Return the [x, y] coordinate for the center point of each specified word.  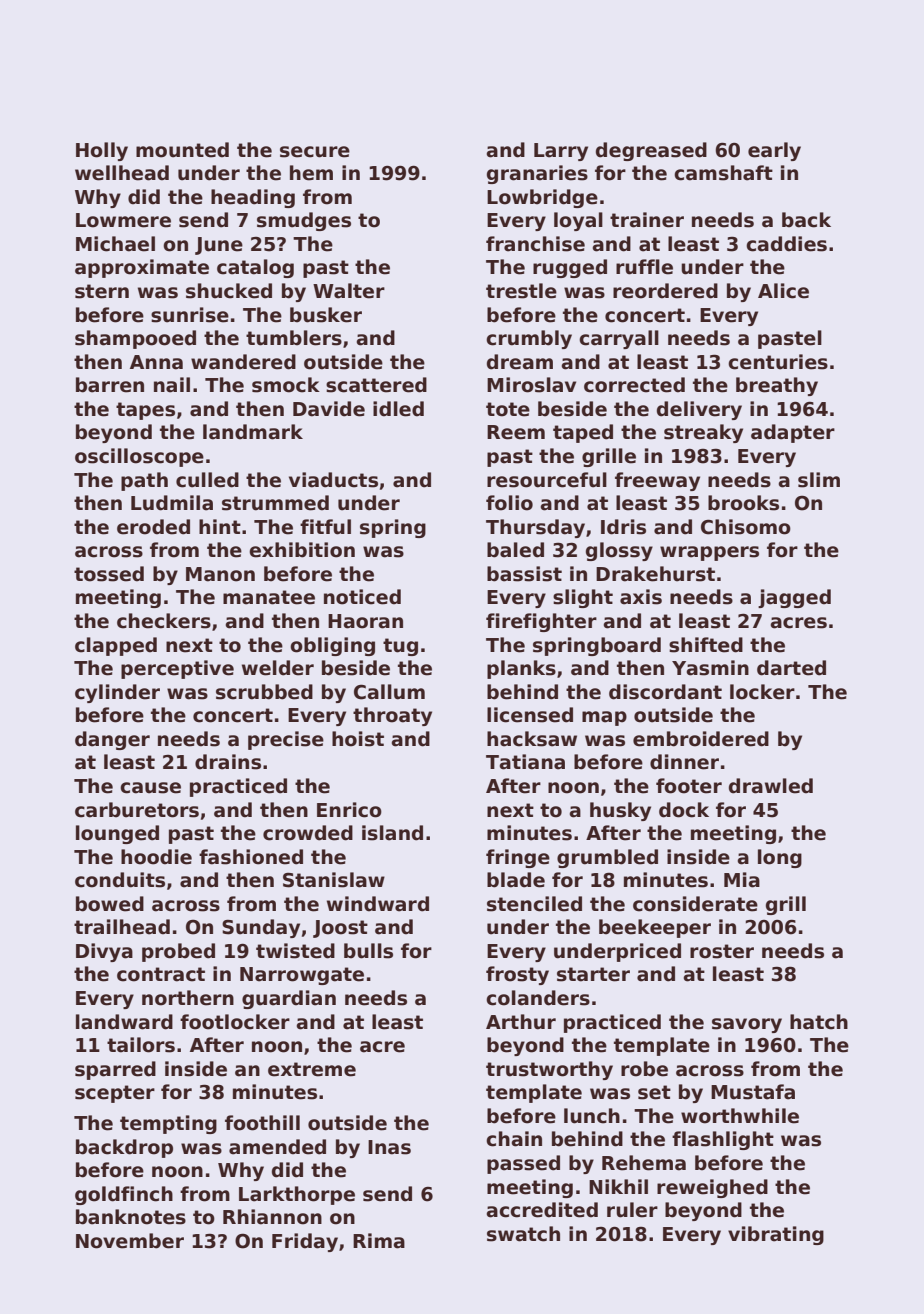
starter [593, 974]
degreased [651, 151]
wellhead [122, 173]
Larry [561, 152]
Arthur [521, 1022]
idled [398, 409]
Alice [783, 291]
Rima [379, 1241]
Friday [305, 1242]
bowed [110, 904]
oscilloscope [139, 457]
